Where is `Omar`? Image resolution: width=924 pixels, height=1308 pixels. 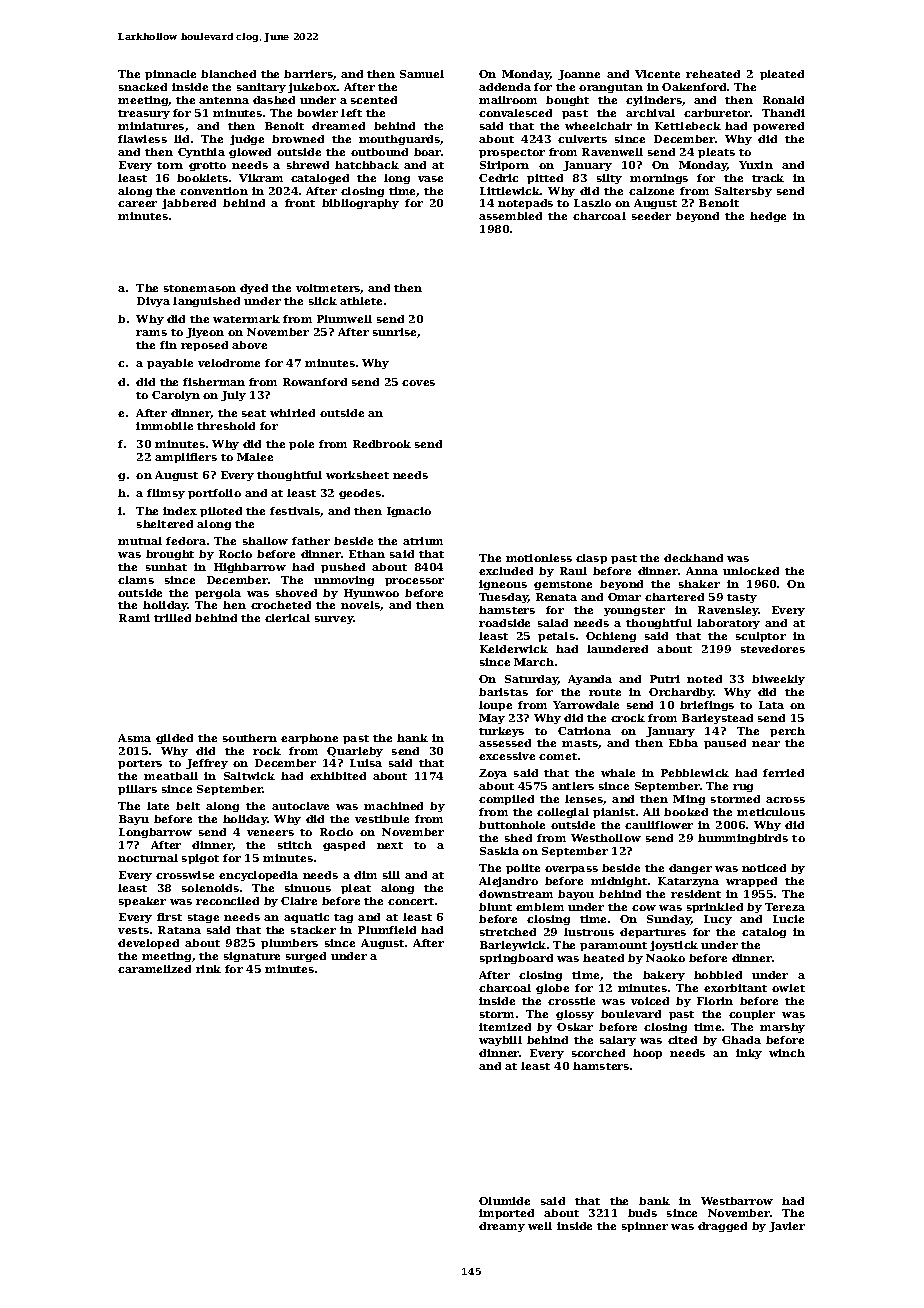
Omar is located at coordinates (624, 597).
